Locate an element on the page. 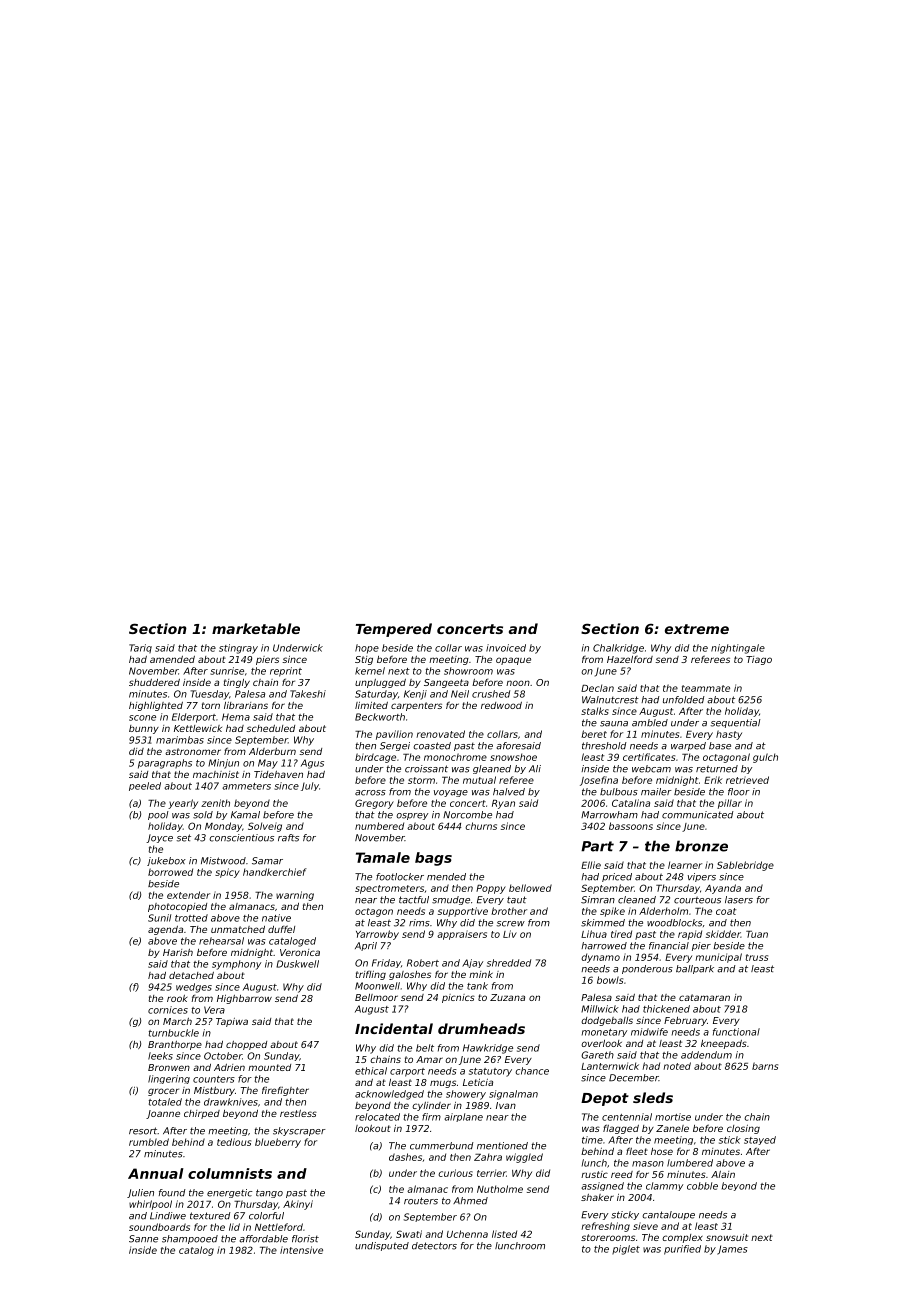 This document has width=908, height=1316. mutual is located at coordinates (479, 780).
